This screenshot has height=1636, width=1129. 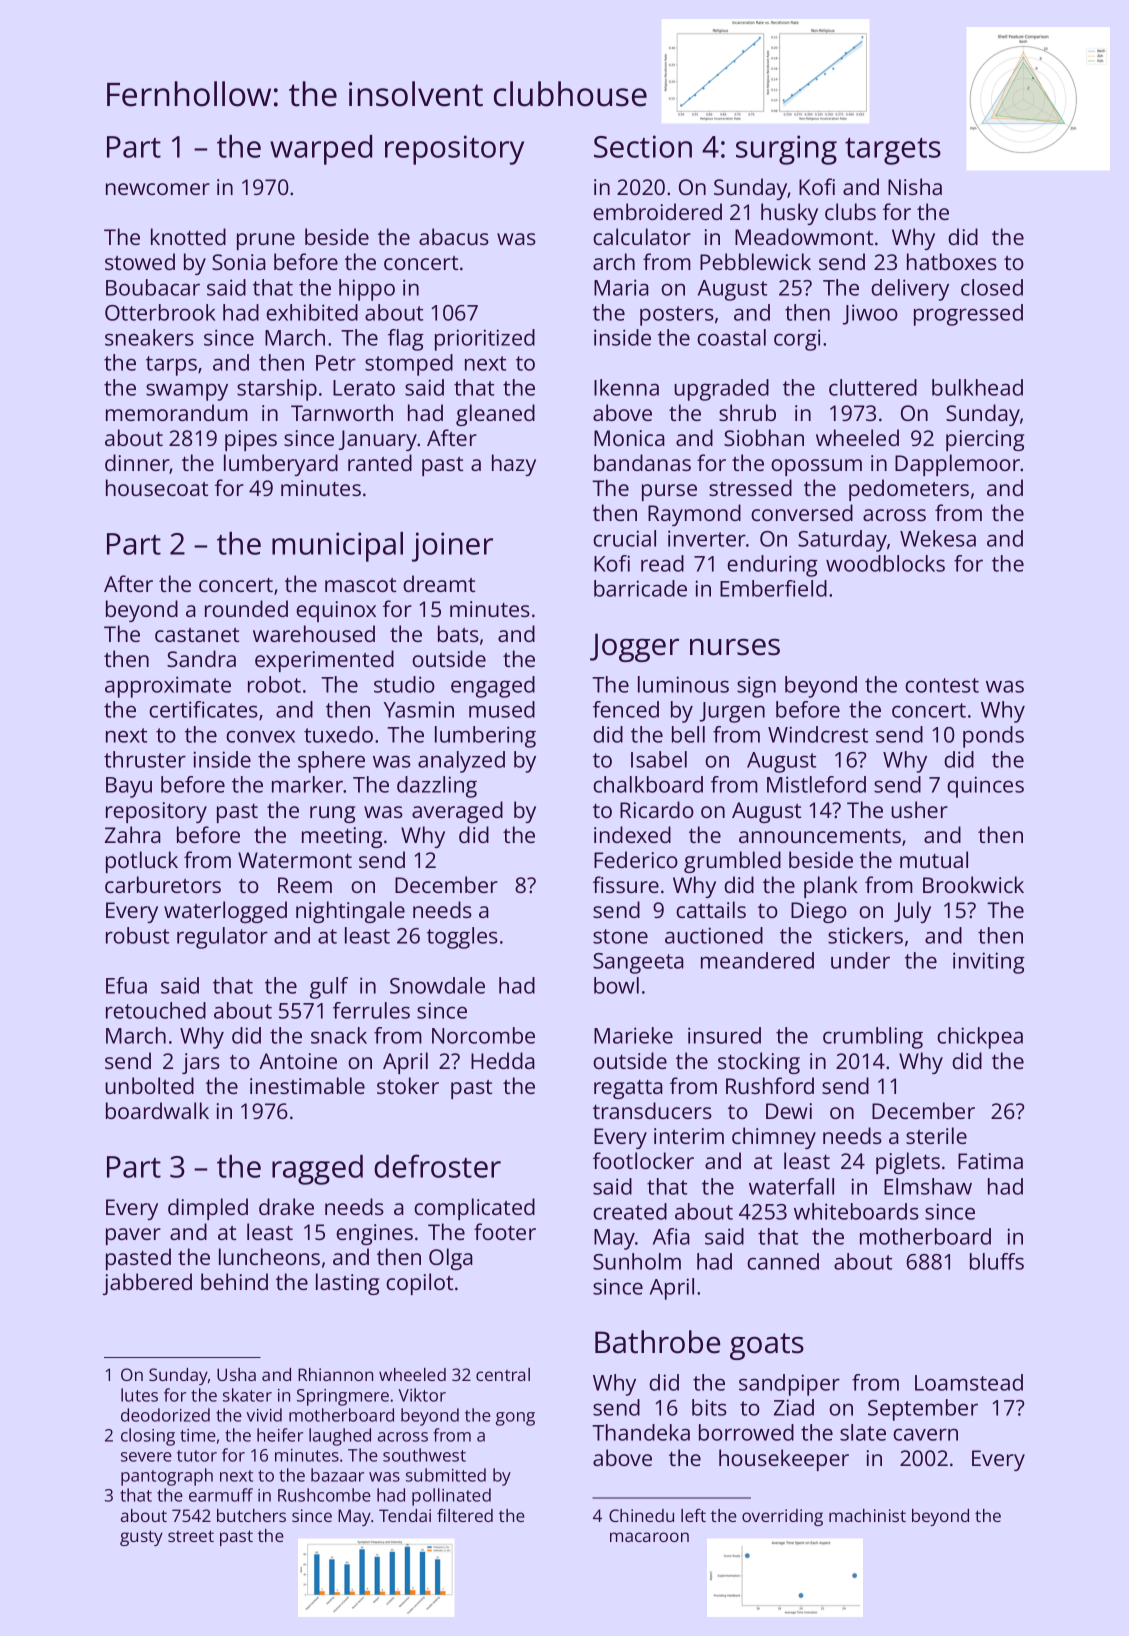 What do you see at coordinates (985, 787) in the screenshot?
I see `quinces` at bounding box center [985, 787].
